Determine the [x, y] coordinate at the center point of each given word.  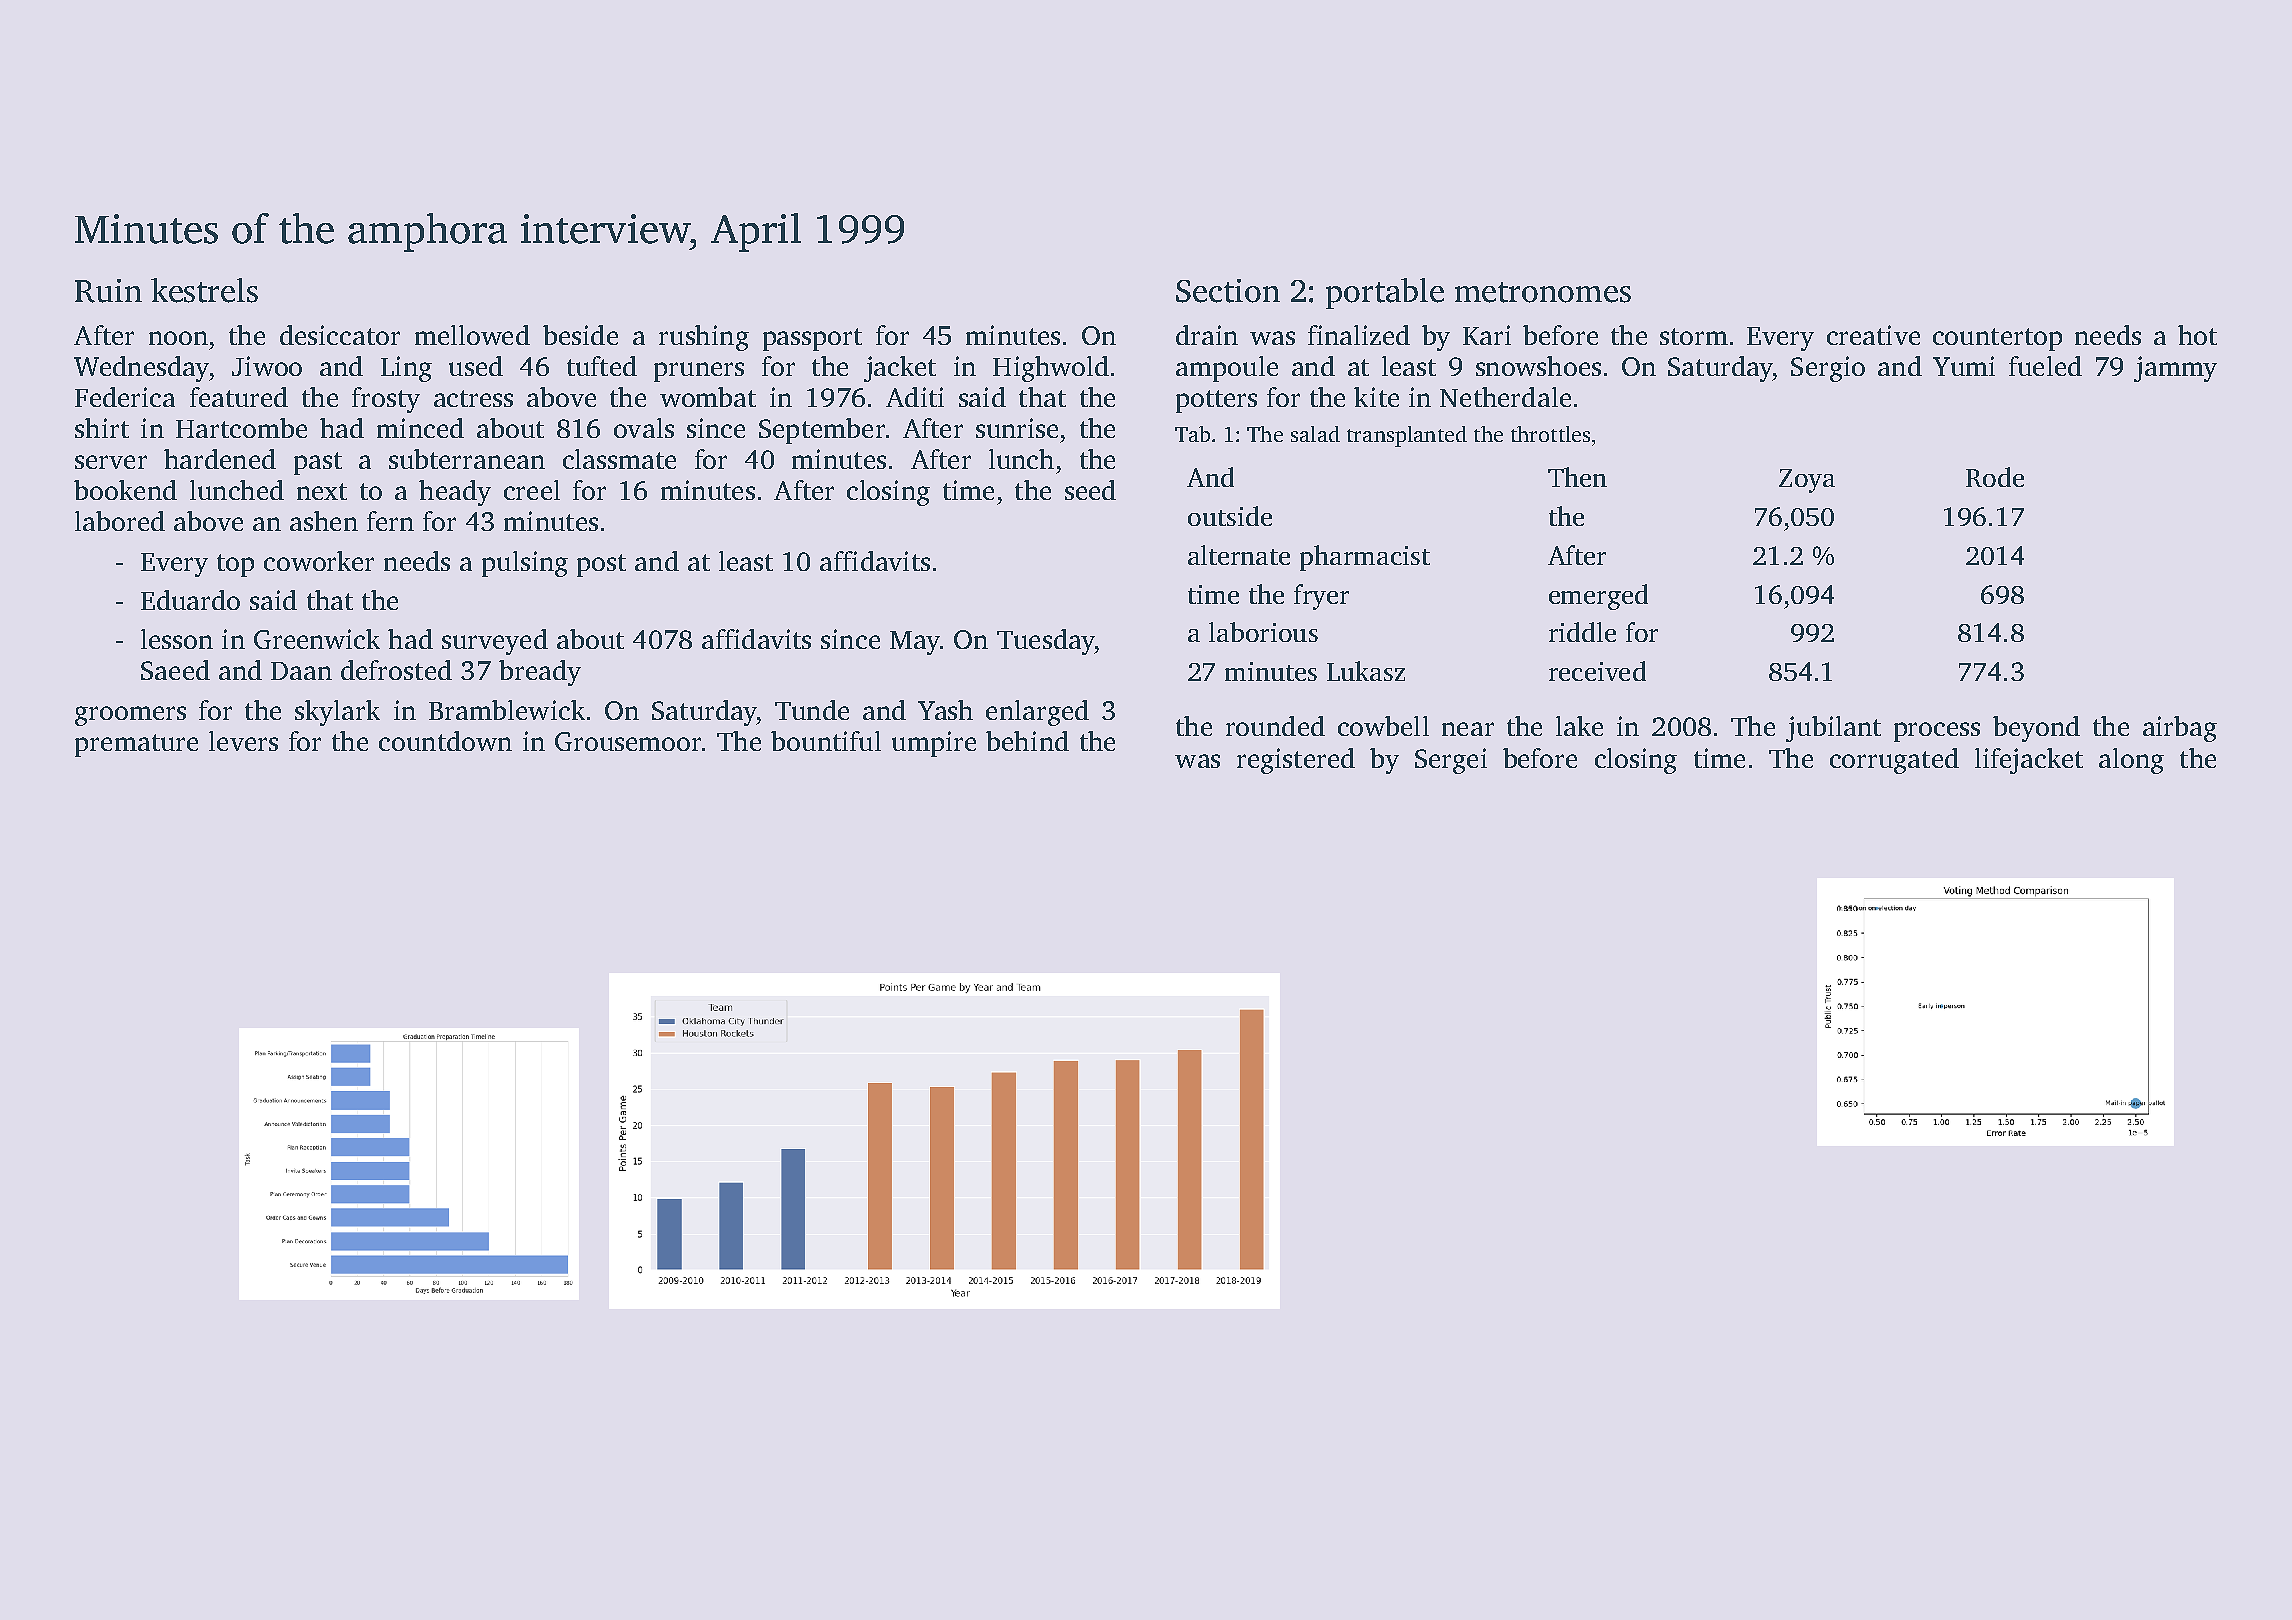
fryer [1321, 597]
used [476, 366]
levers [243, 741]
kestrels [204, 290]
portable [1385, 293]
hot [2197, 335]
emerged [1598, 597]
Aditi [915, 397]
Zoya [1807, 481]
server [111, 462]
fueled [2045, 366]
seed [1090, 490]
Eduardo [190, 600]
